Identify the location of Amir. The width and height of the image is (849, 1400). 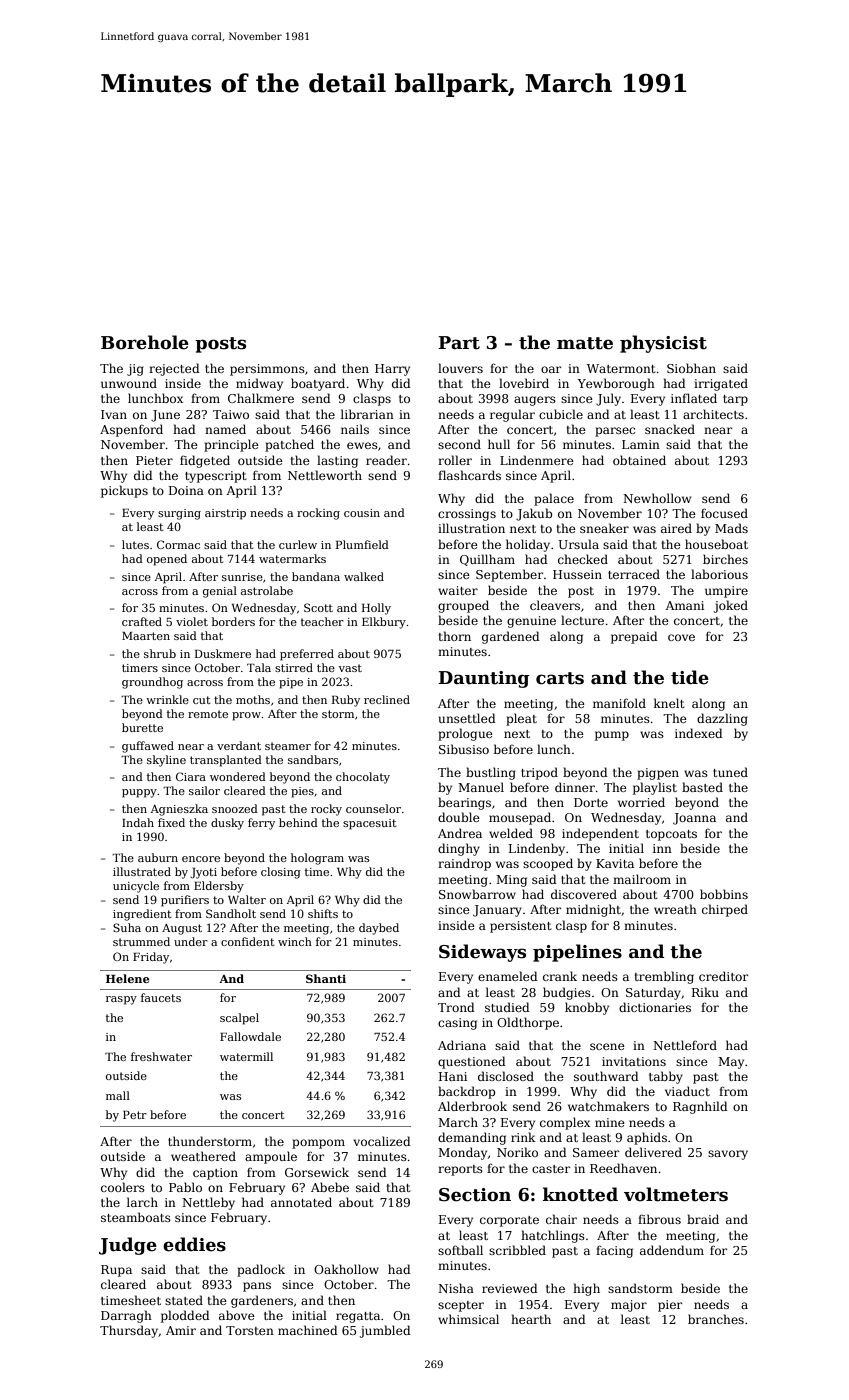
(181, 1330).
